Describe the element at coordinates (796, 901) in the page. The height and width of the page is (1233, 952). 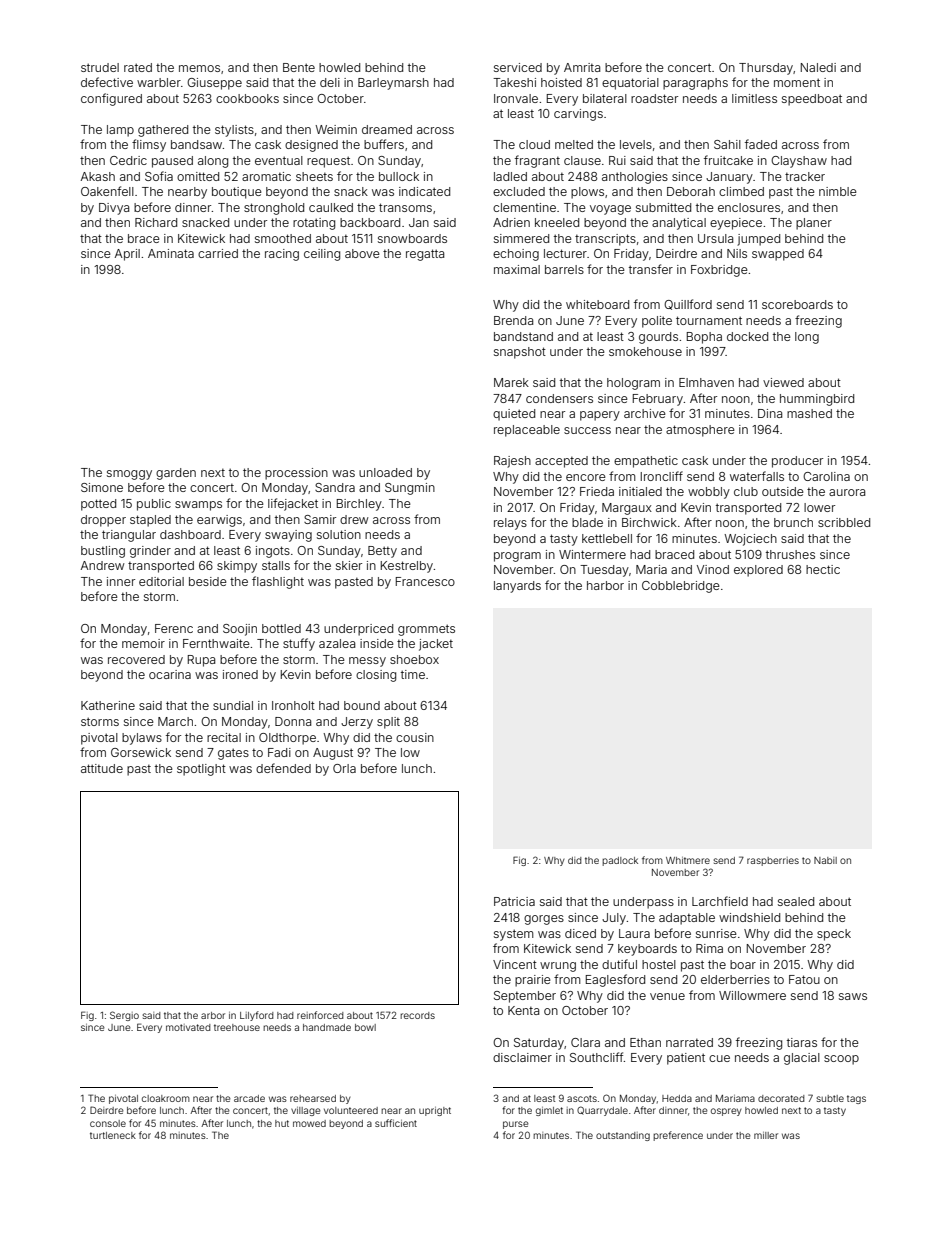
I see `sealed` at that location.
